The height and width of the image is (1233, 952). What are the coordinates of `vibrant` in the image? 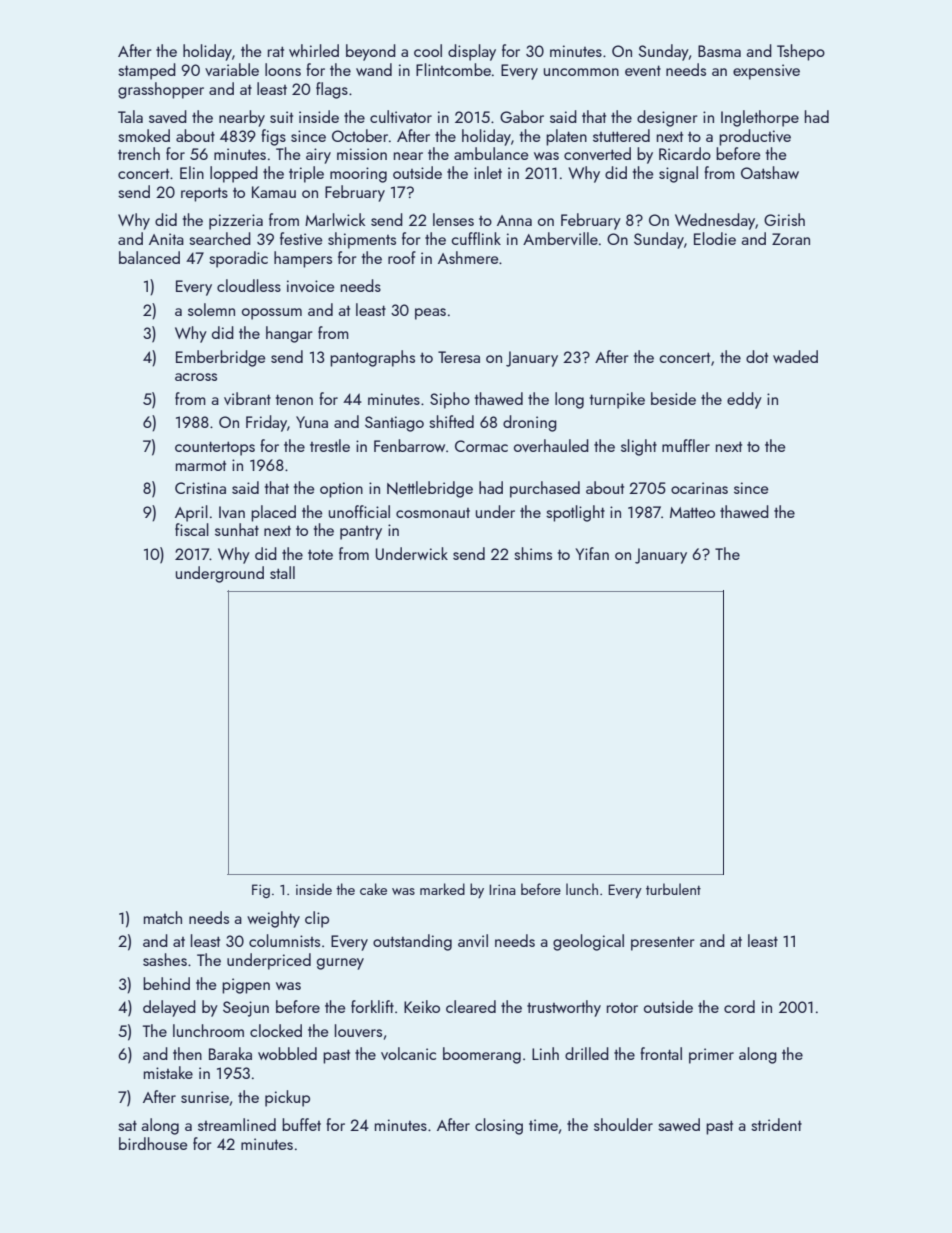 It's located at (247, 398).
